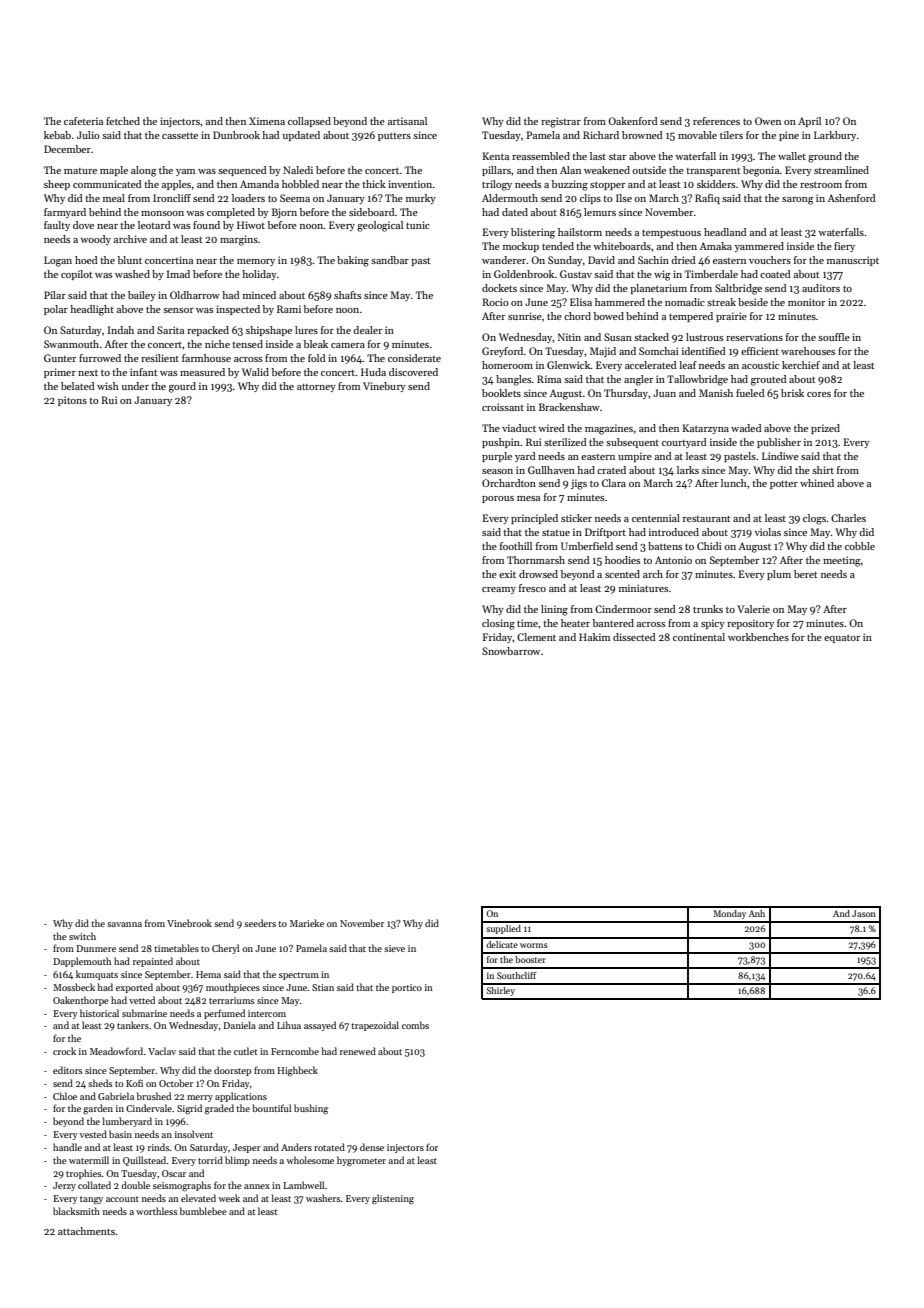 The image size is (924, 1308). Describe the element at coordinates (498, 499) in the screenshot. I see `porous` at that location.
